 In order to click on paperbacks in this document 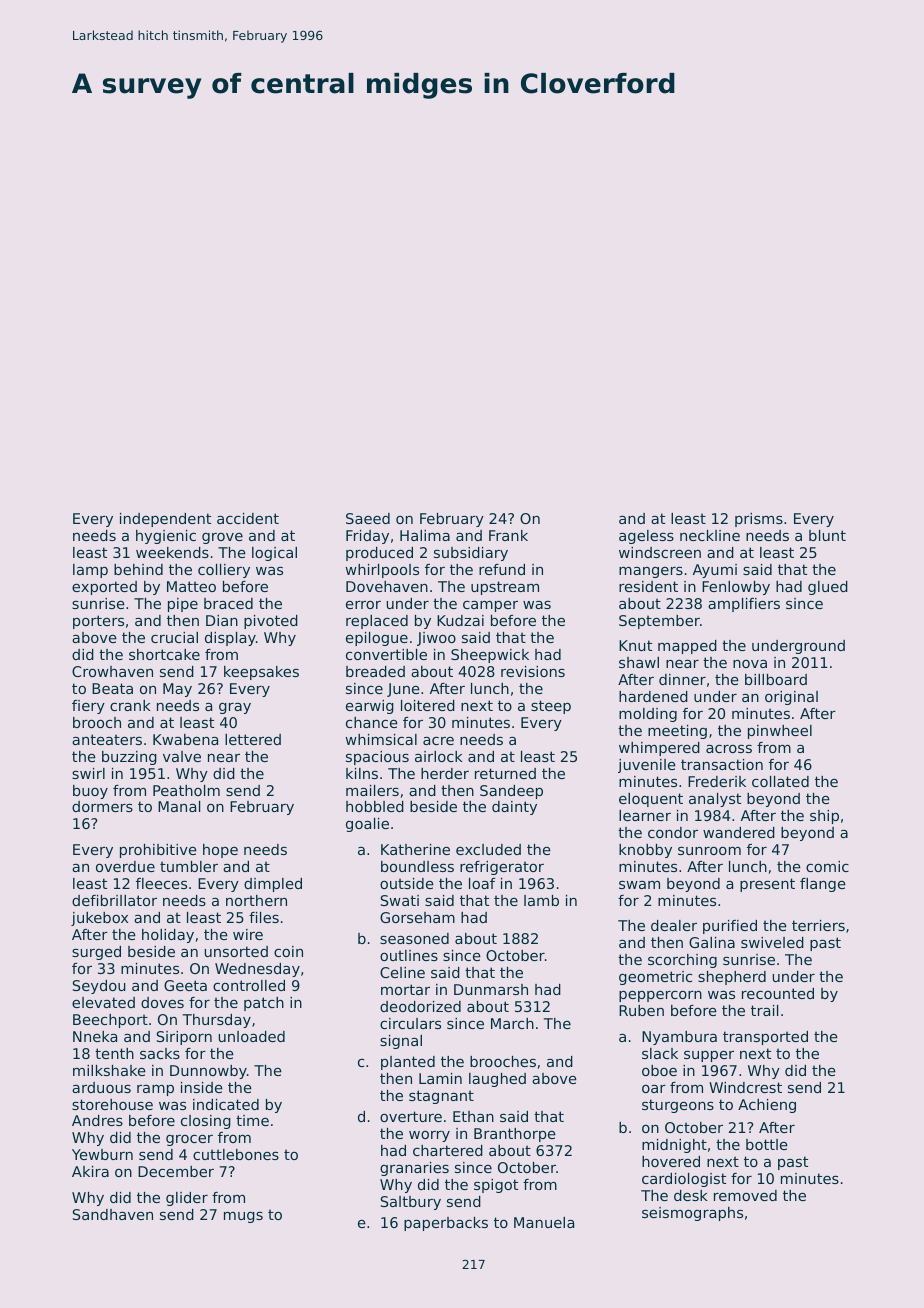, I will do `click(446, 1224)`.
